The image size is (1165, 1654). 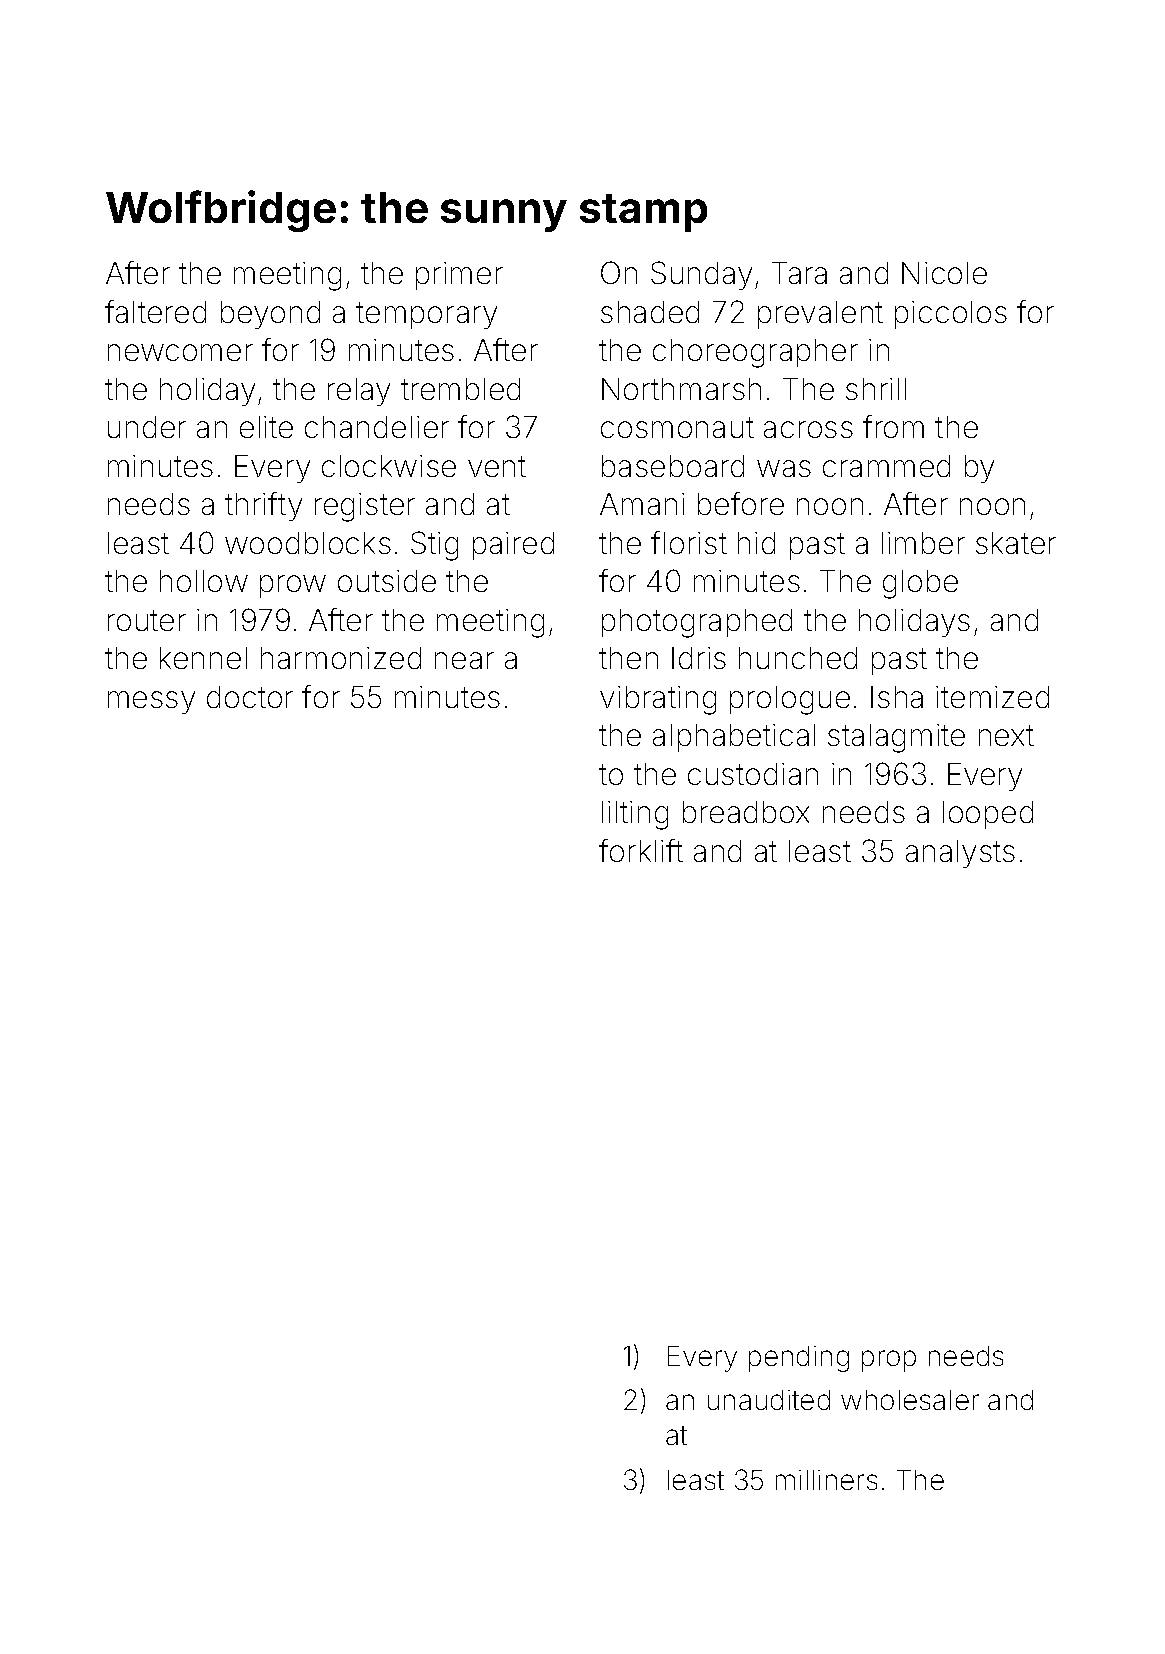 What do you see at coordinates (459, 276) in the screenshot?
I see `primer` at bounding box center [459, 276].
